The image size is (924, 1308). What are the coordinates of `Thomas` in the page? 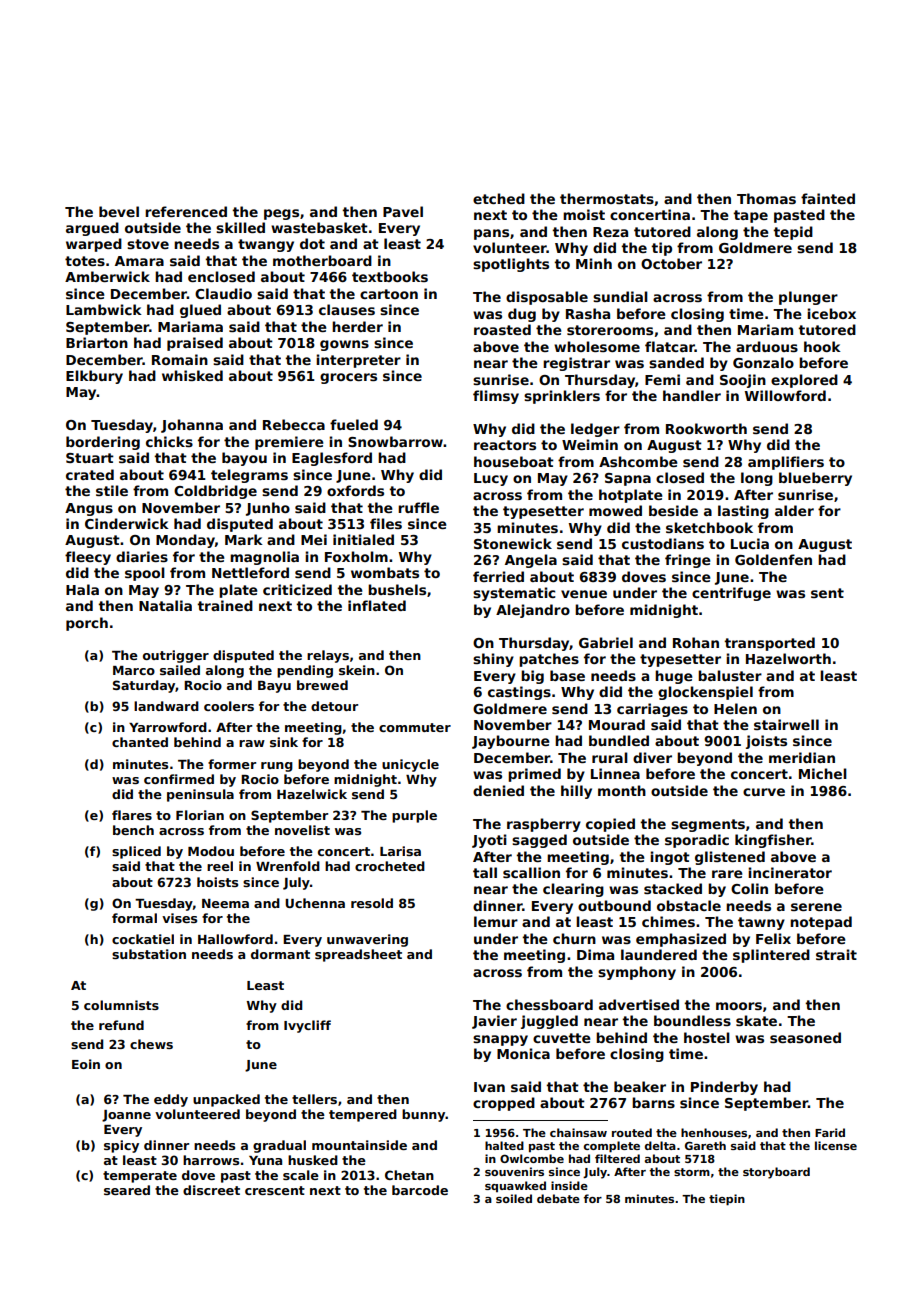 It's located at (766, 198).
